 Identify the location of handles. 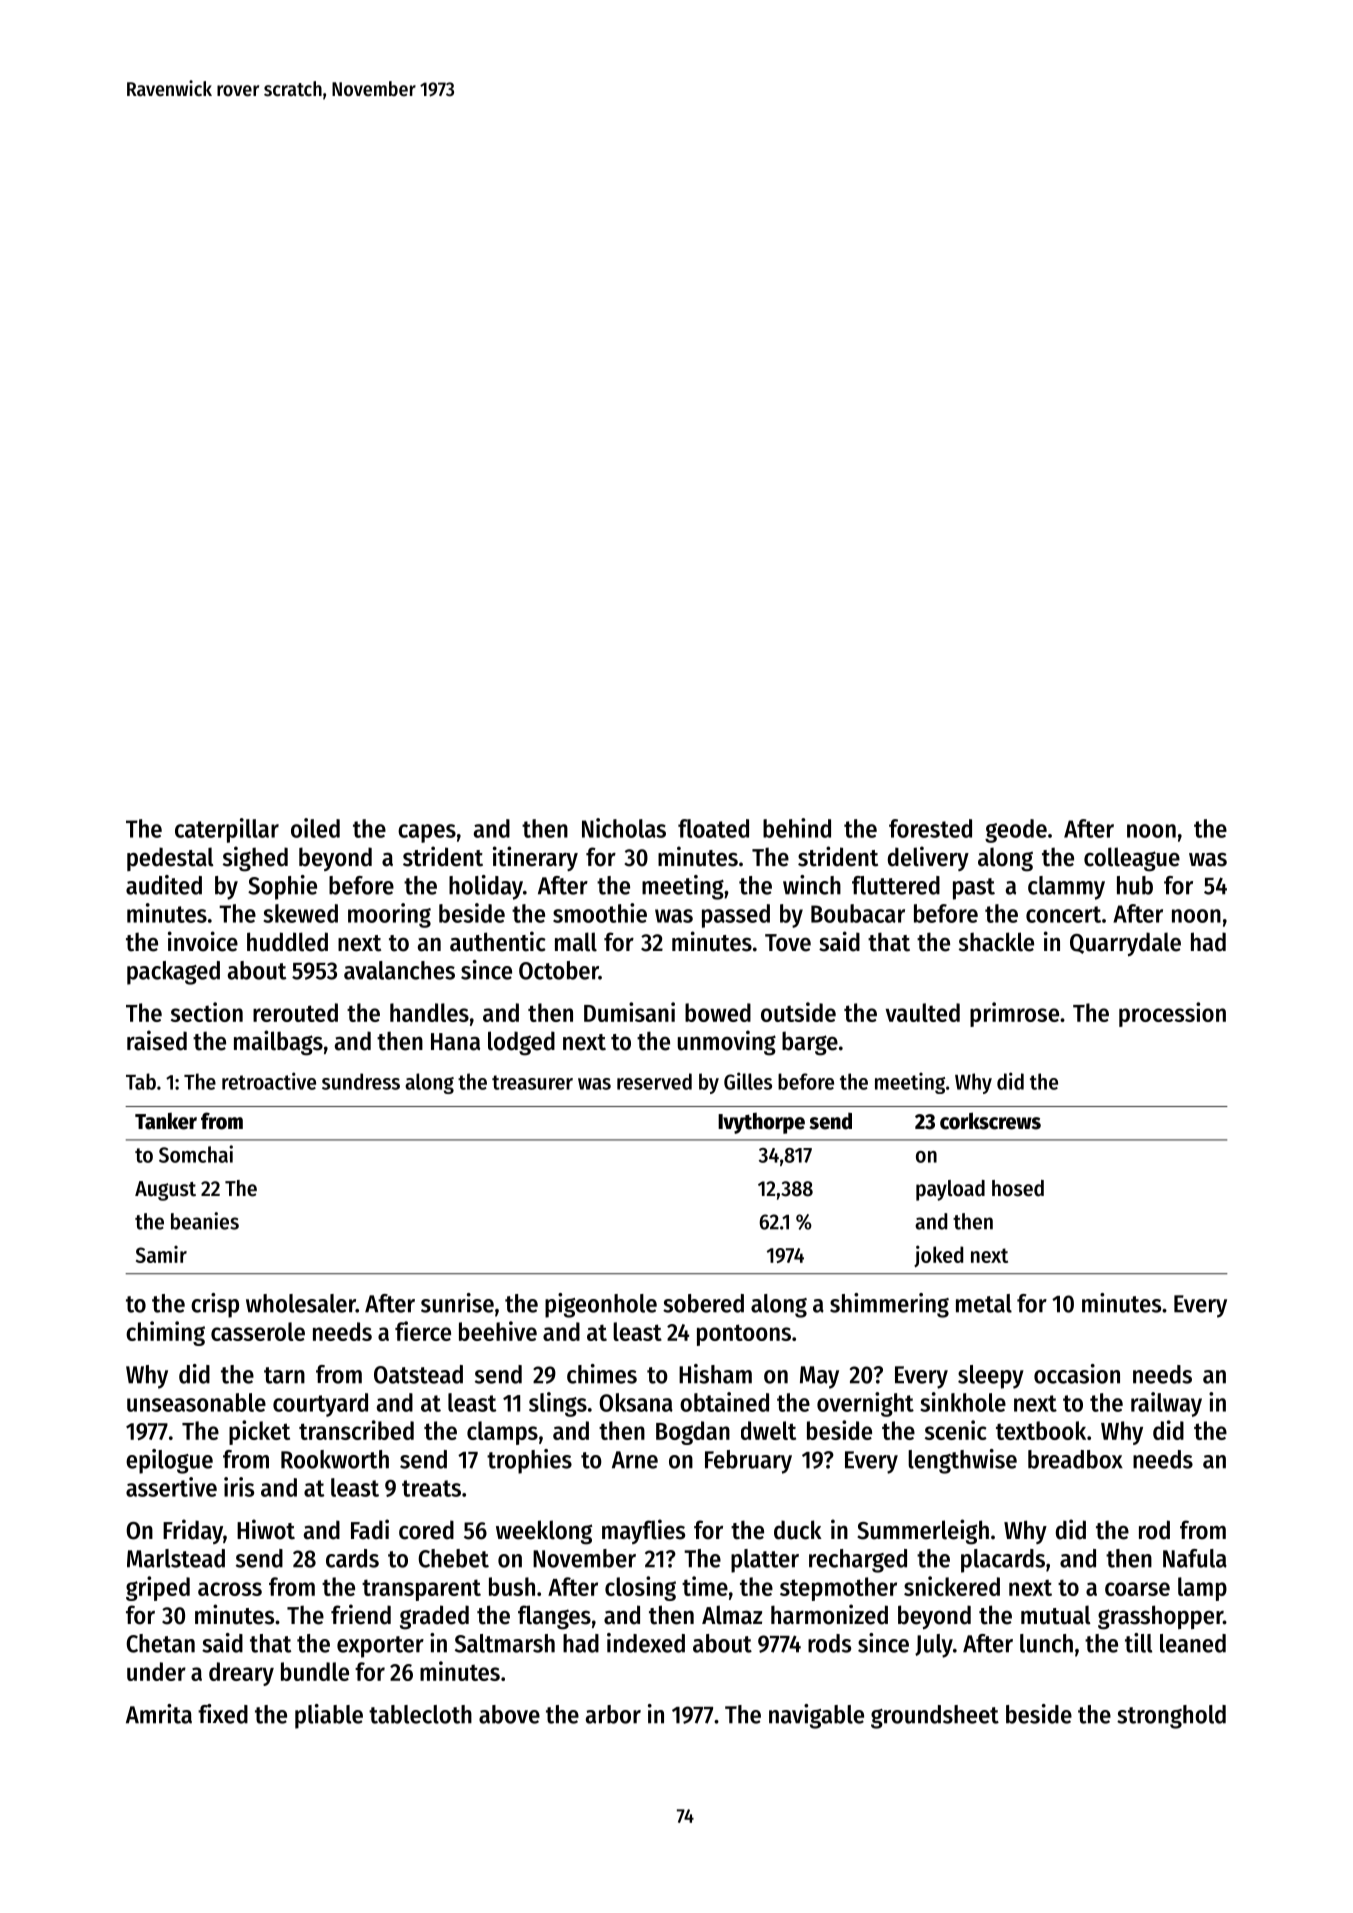
(429, 1012).
